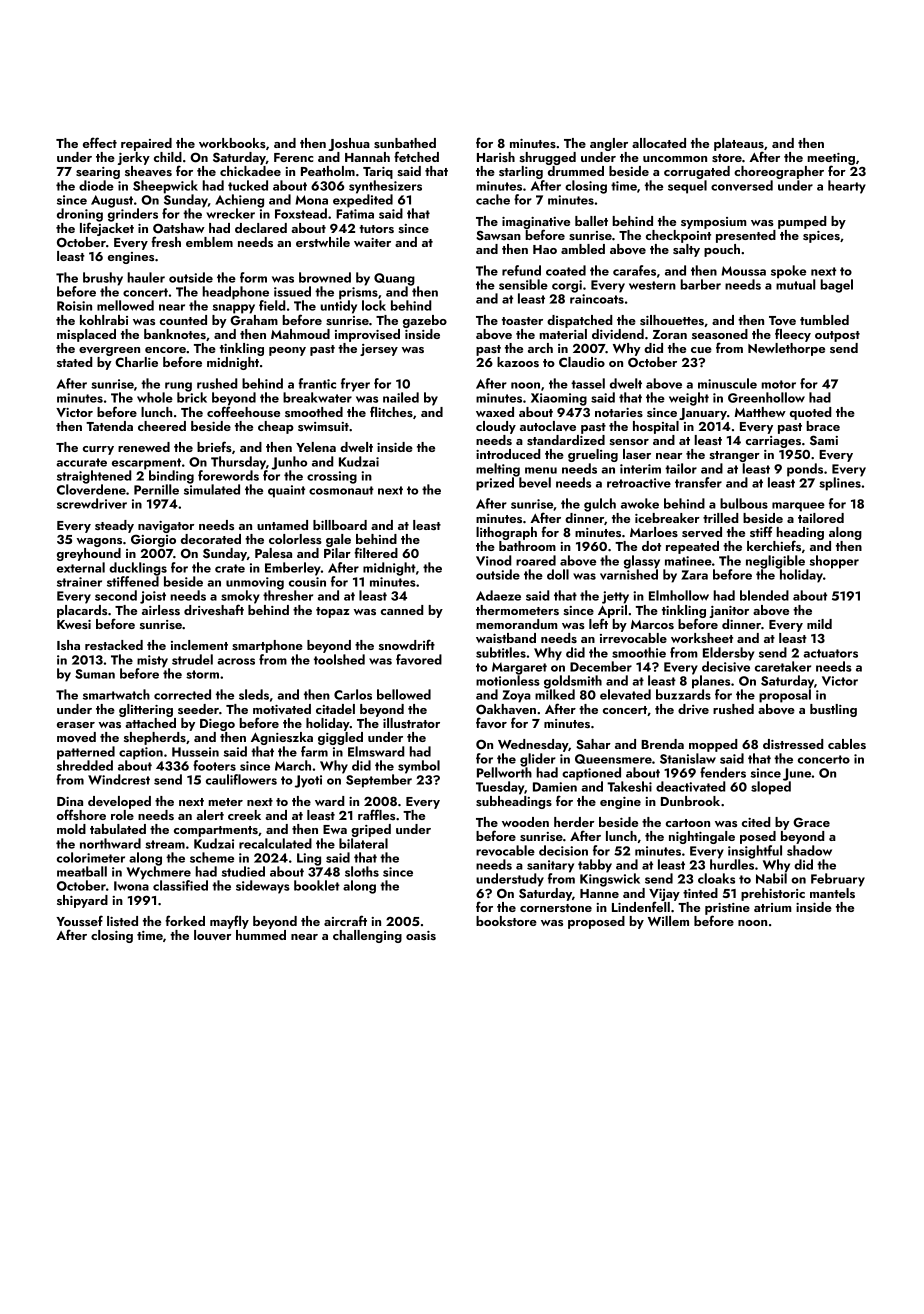 This image has width=924, height=1314. What do you see at coordinates (688, 561) in the image?
I see `matinee` at bounding box center [688, 561].
